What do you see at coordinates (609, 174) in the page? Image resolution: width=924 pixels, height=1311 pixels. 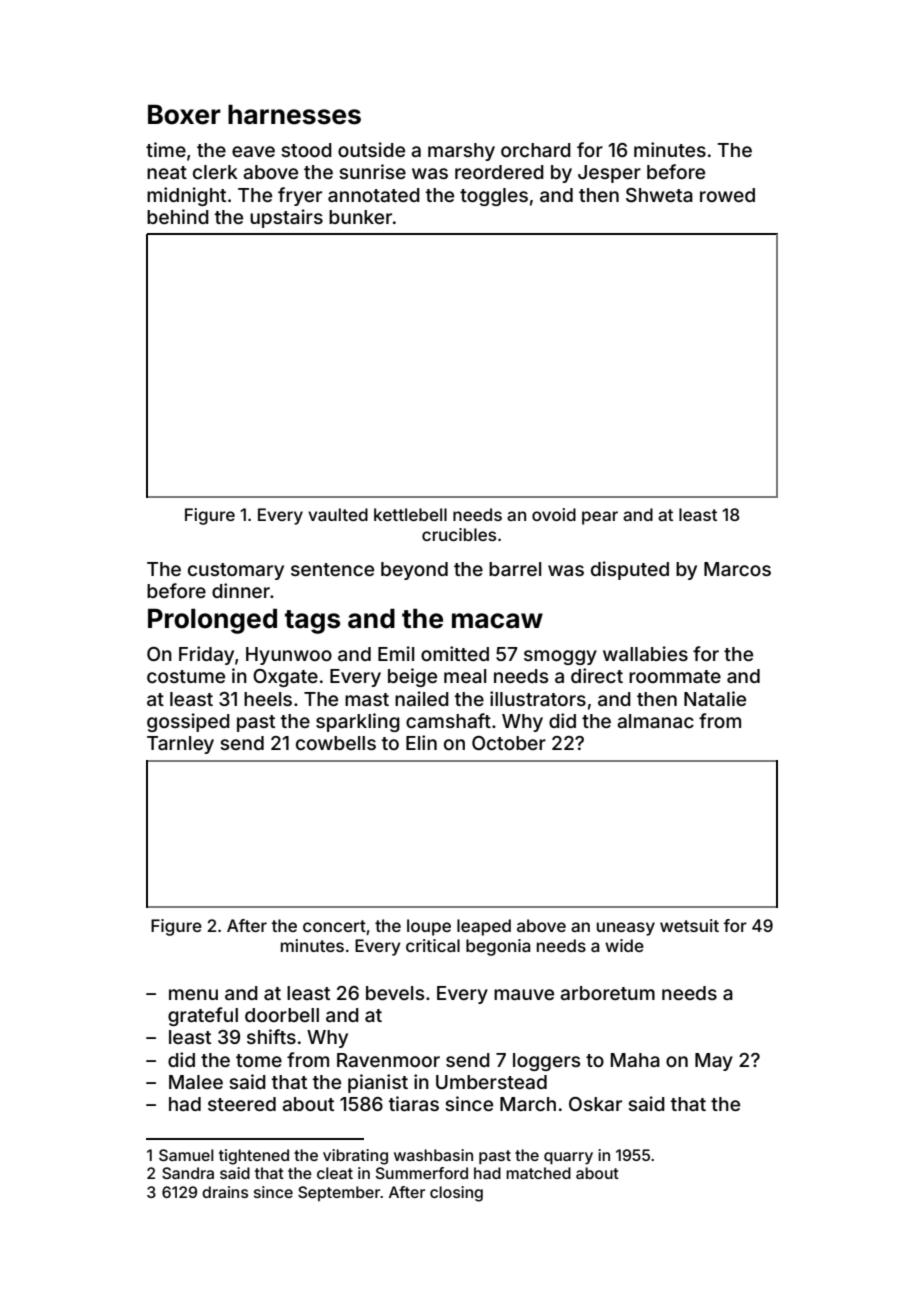 I see `Jesper` at bounding box center [609, 174].
